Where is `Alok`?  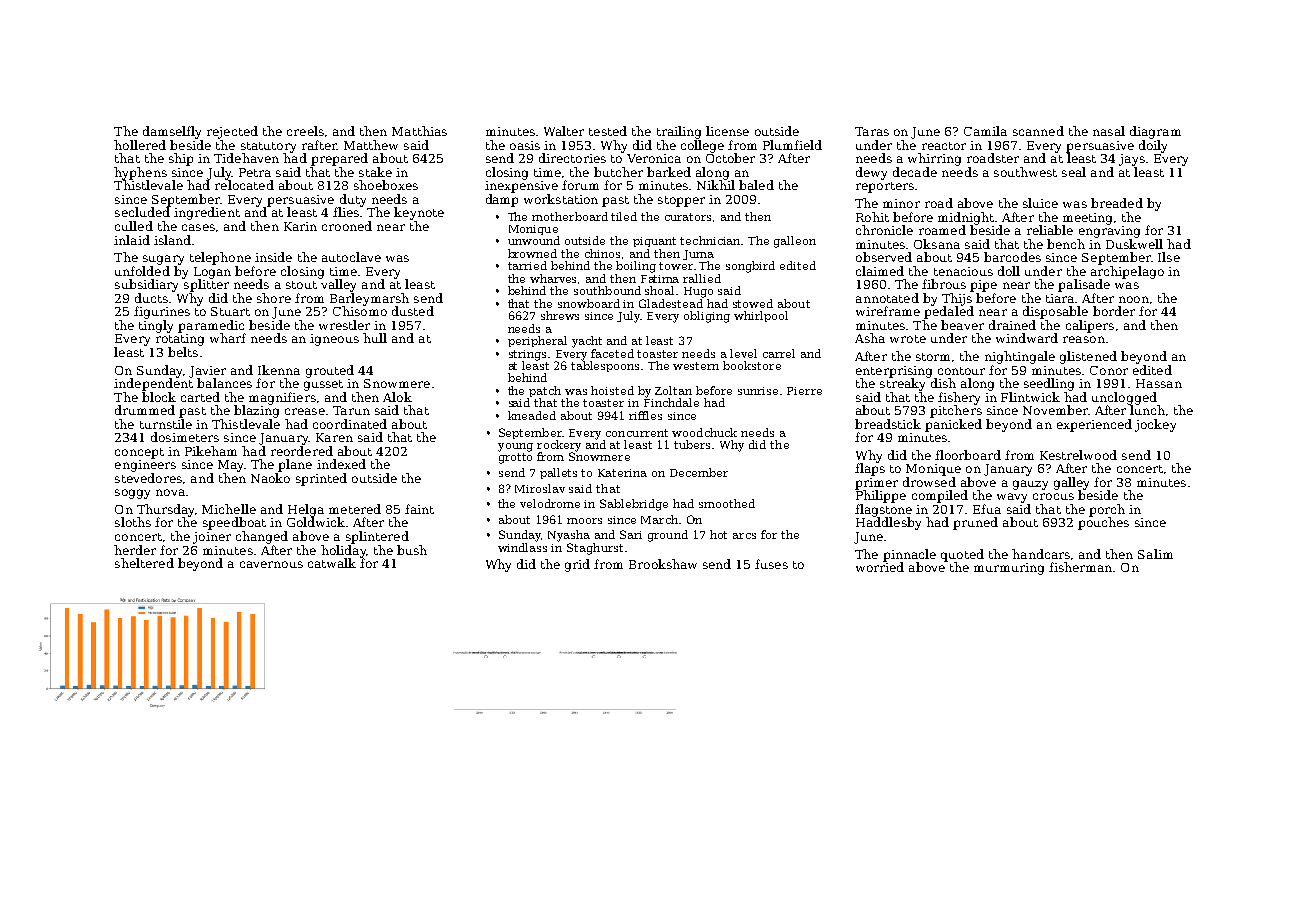 Alok is located at coordinates (397, 397).
